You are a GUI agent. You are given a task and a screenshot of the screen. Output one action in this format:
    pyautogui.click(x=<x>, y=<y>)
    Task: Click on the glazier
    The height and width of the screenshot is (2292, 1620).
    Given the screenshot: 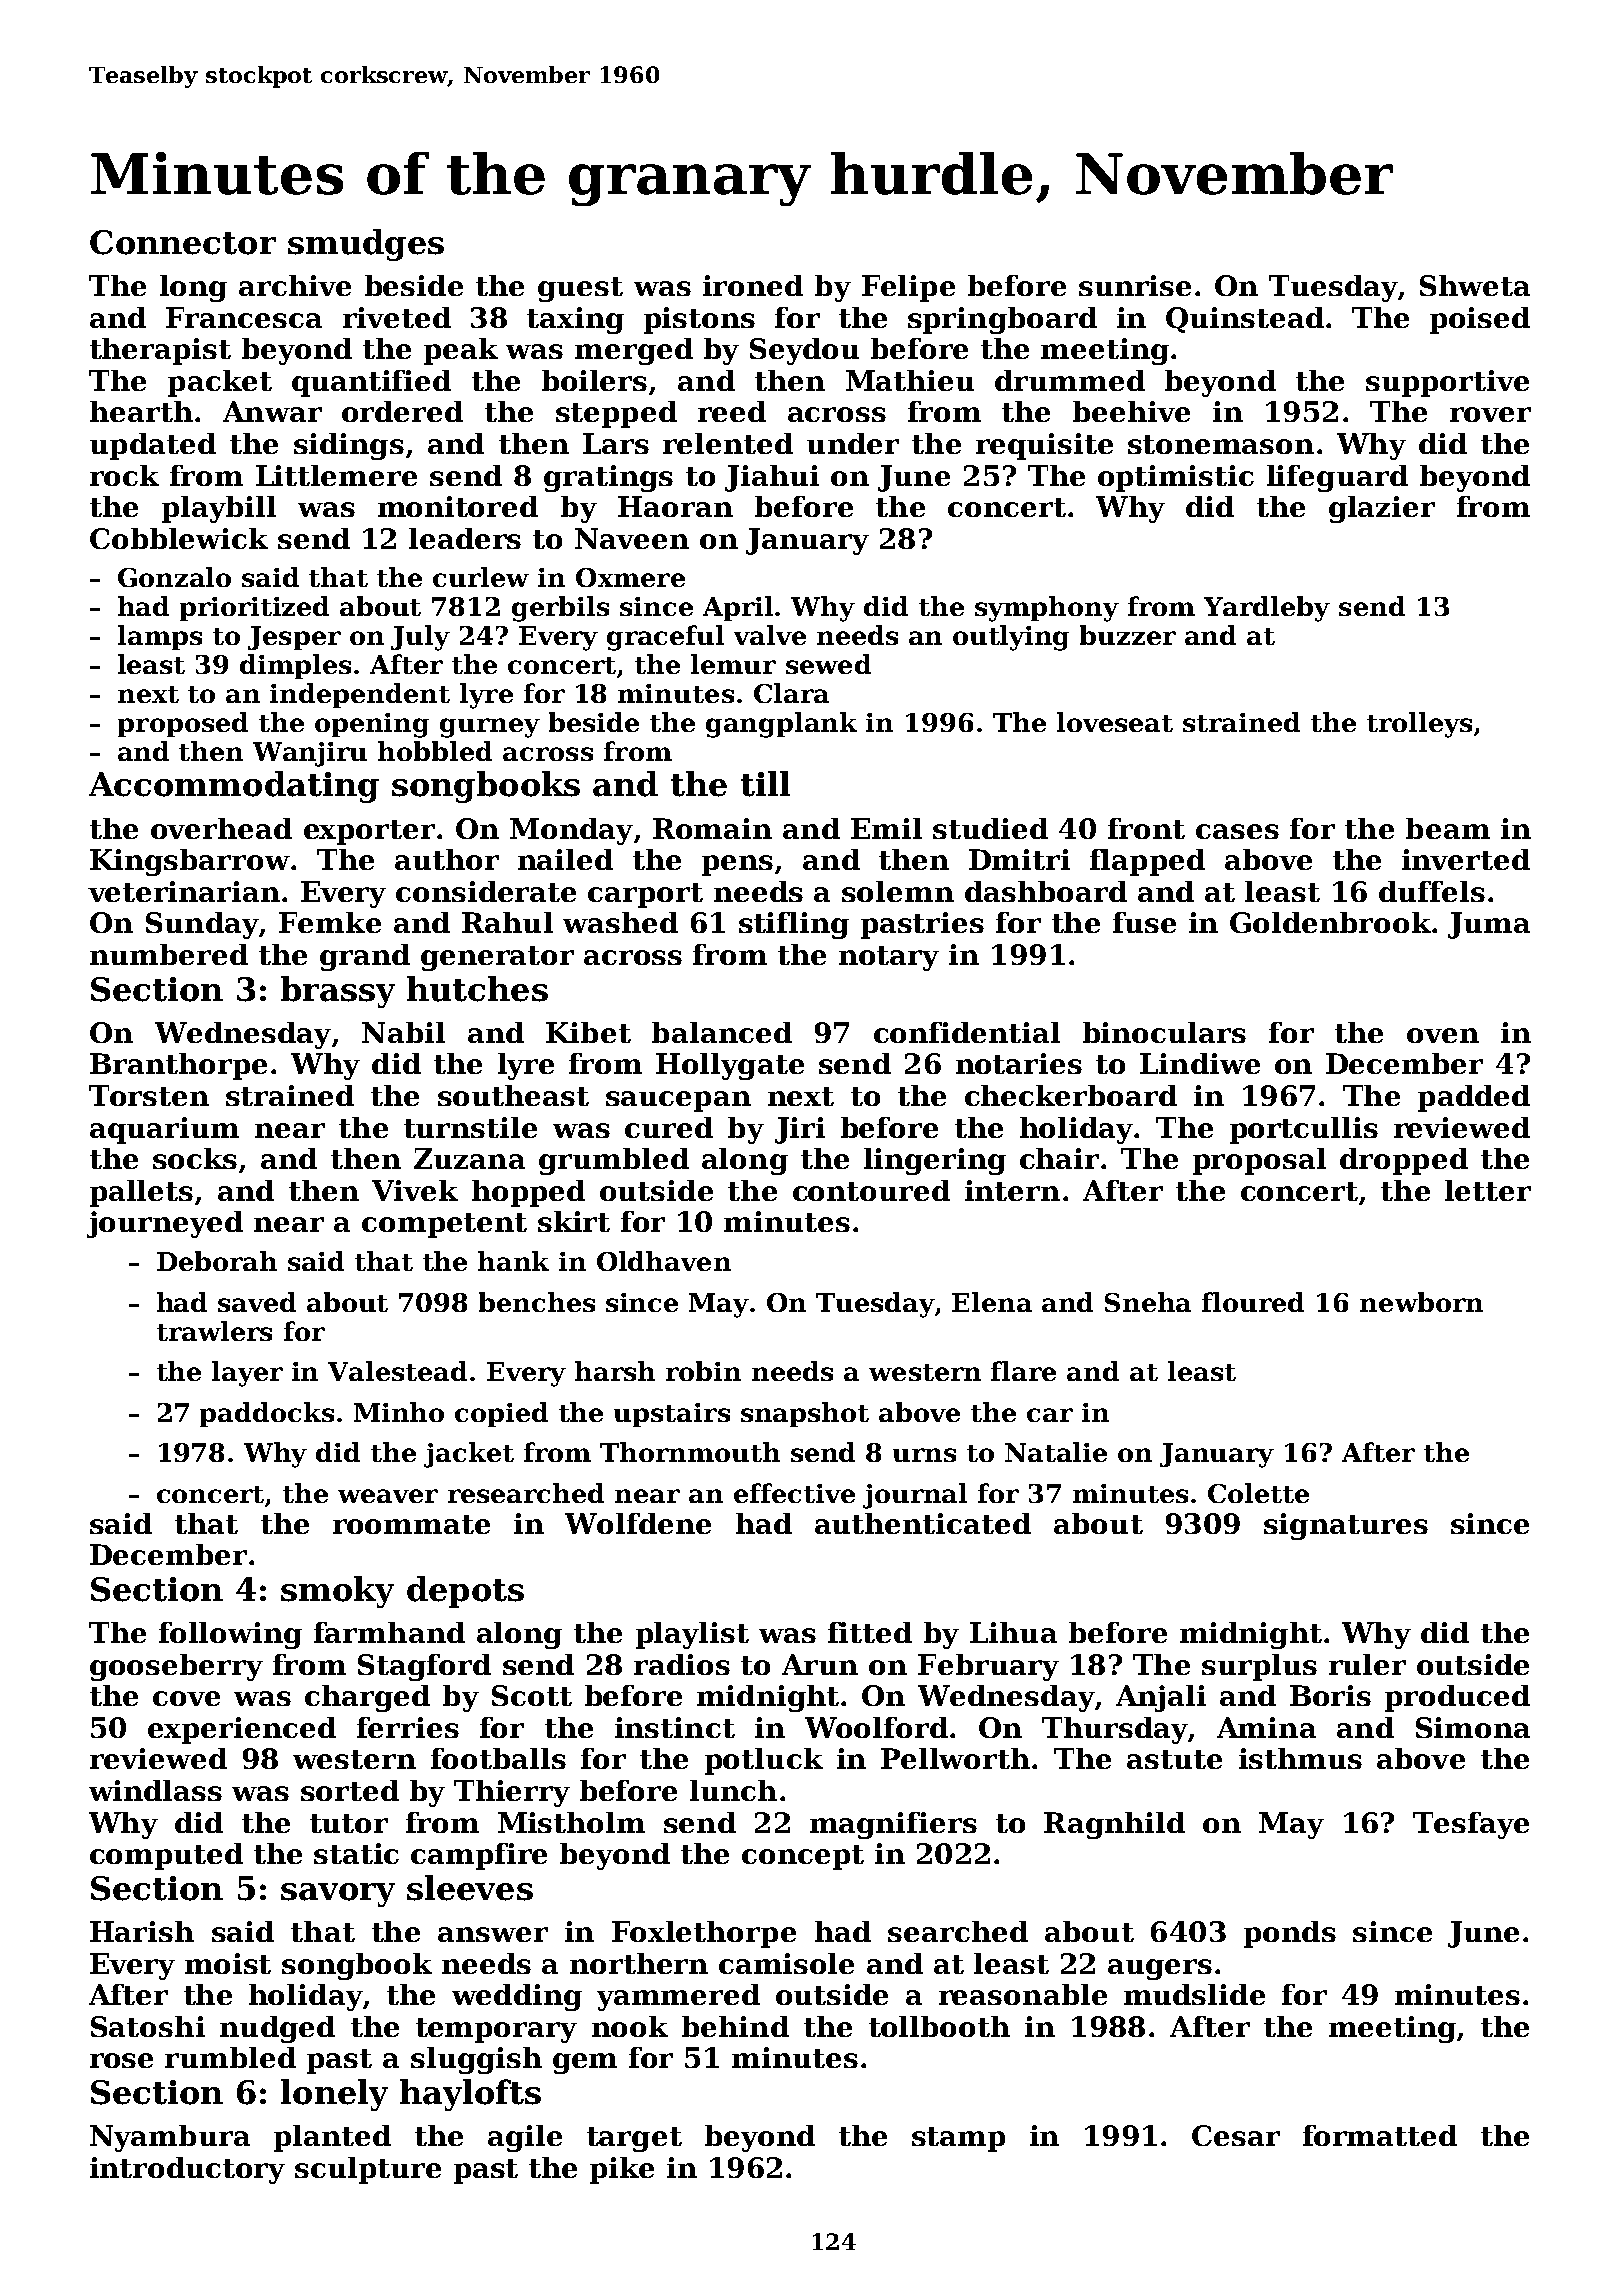 What is the action you would take?
    pyautogui.click(x=1382, y=509)
